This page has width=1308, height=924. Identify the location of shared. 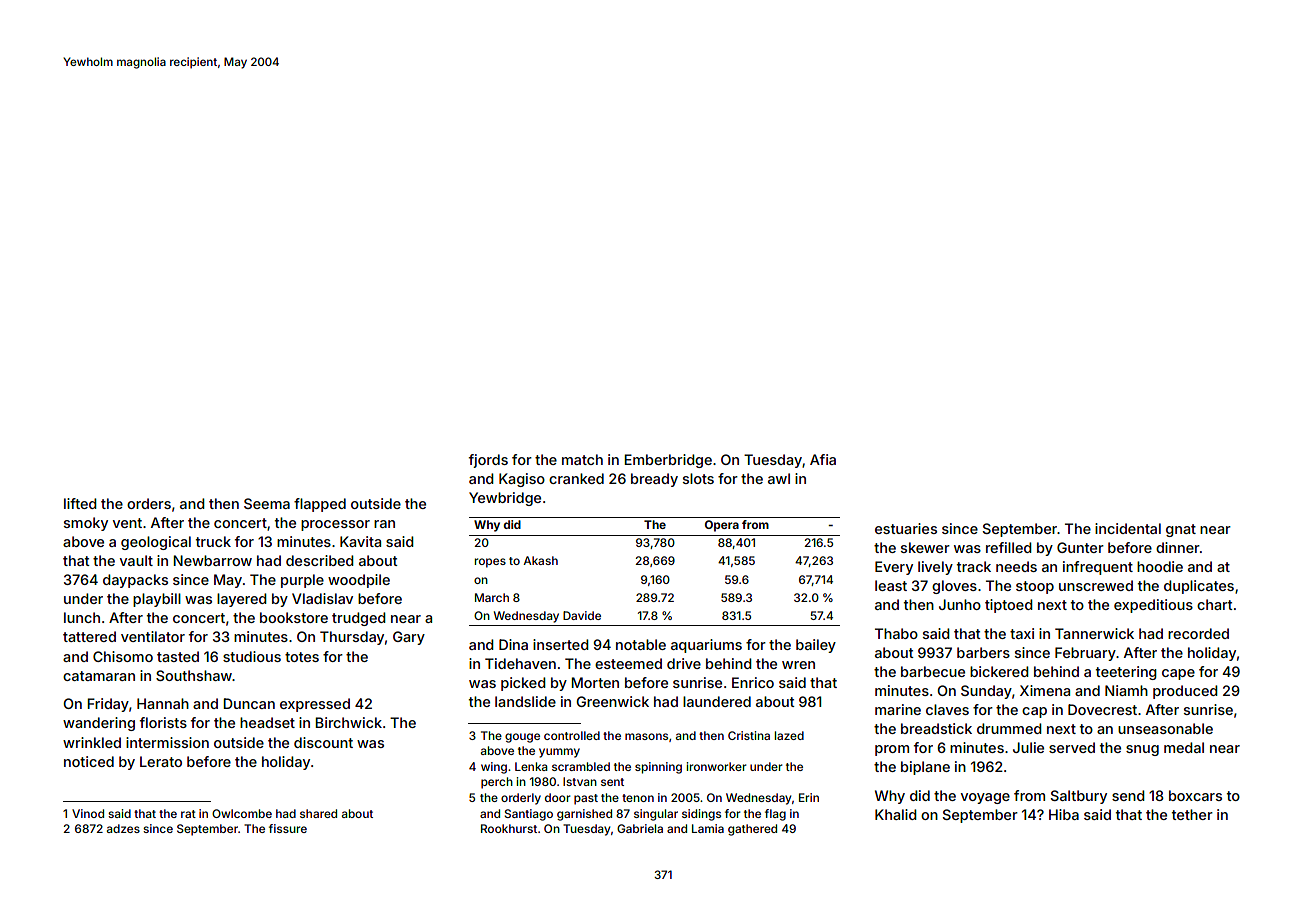
(318, 813).
